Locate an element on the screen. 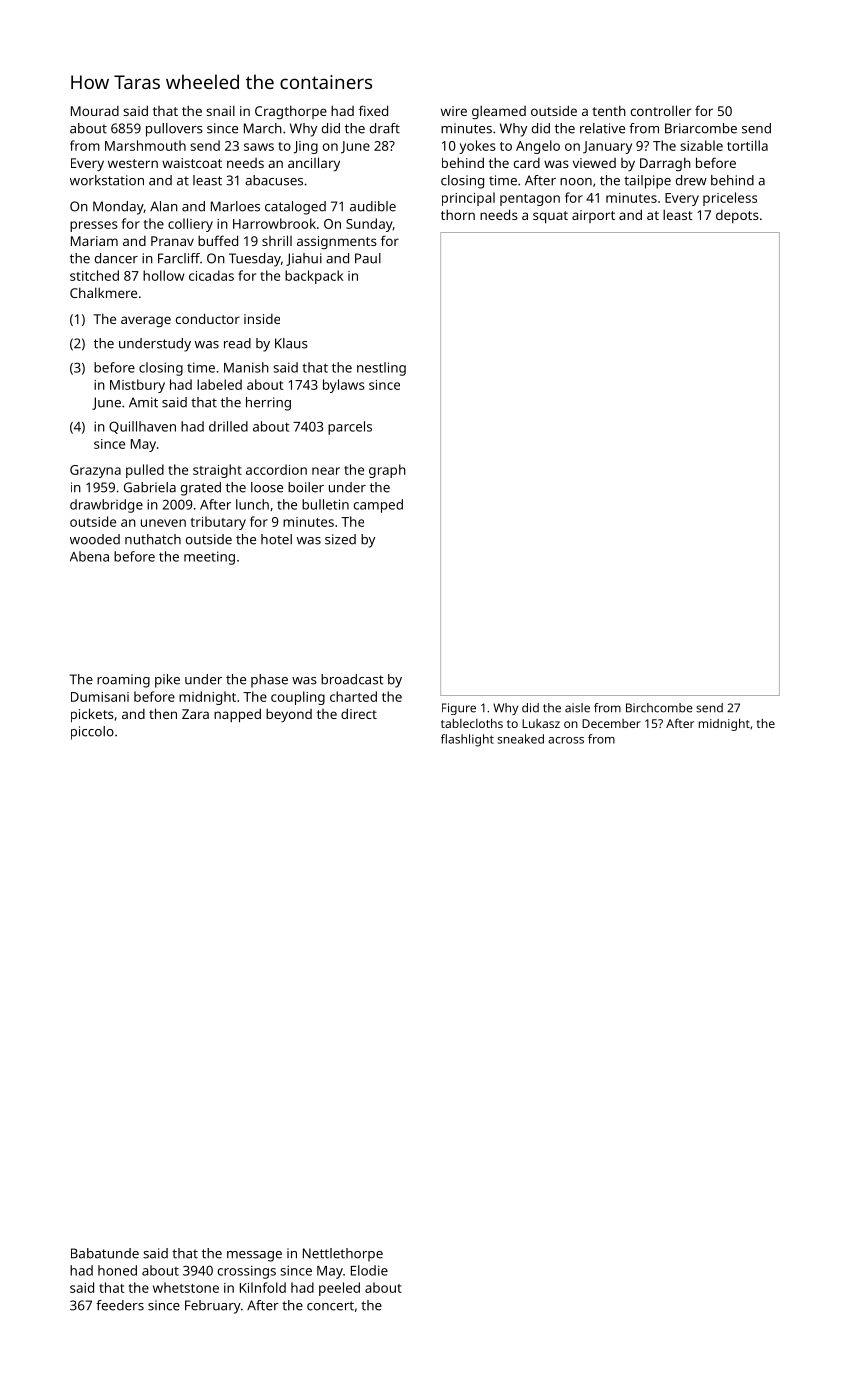 This screenshot has height=1400, width=849. Birchcombe is located at coordinates (659, 708).
